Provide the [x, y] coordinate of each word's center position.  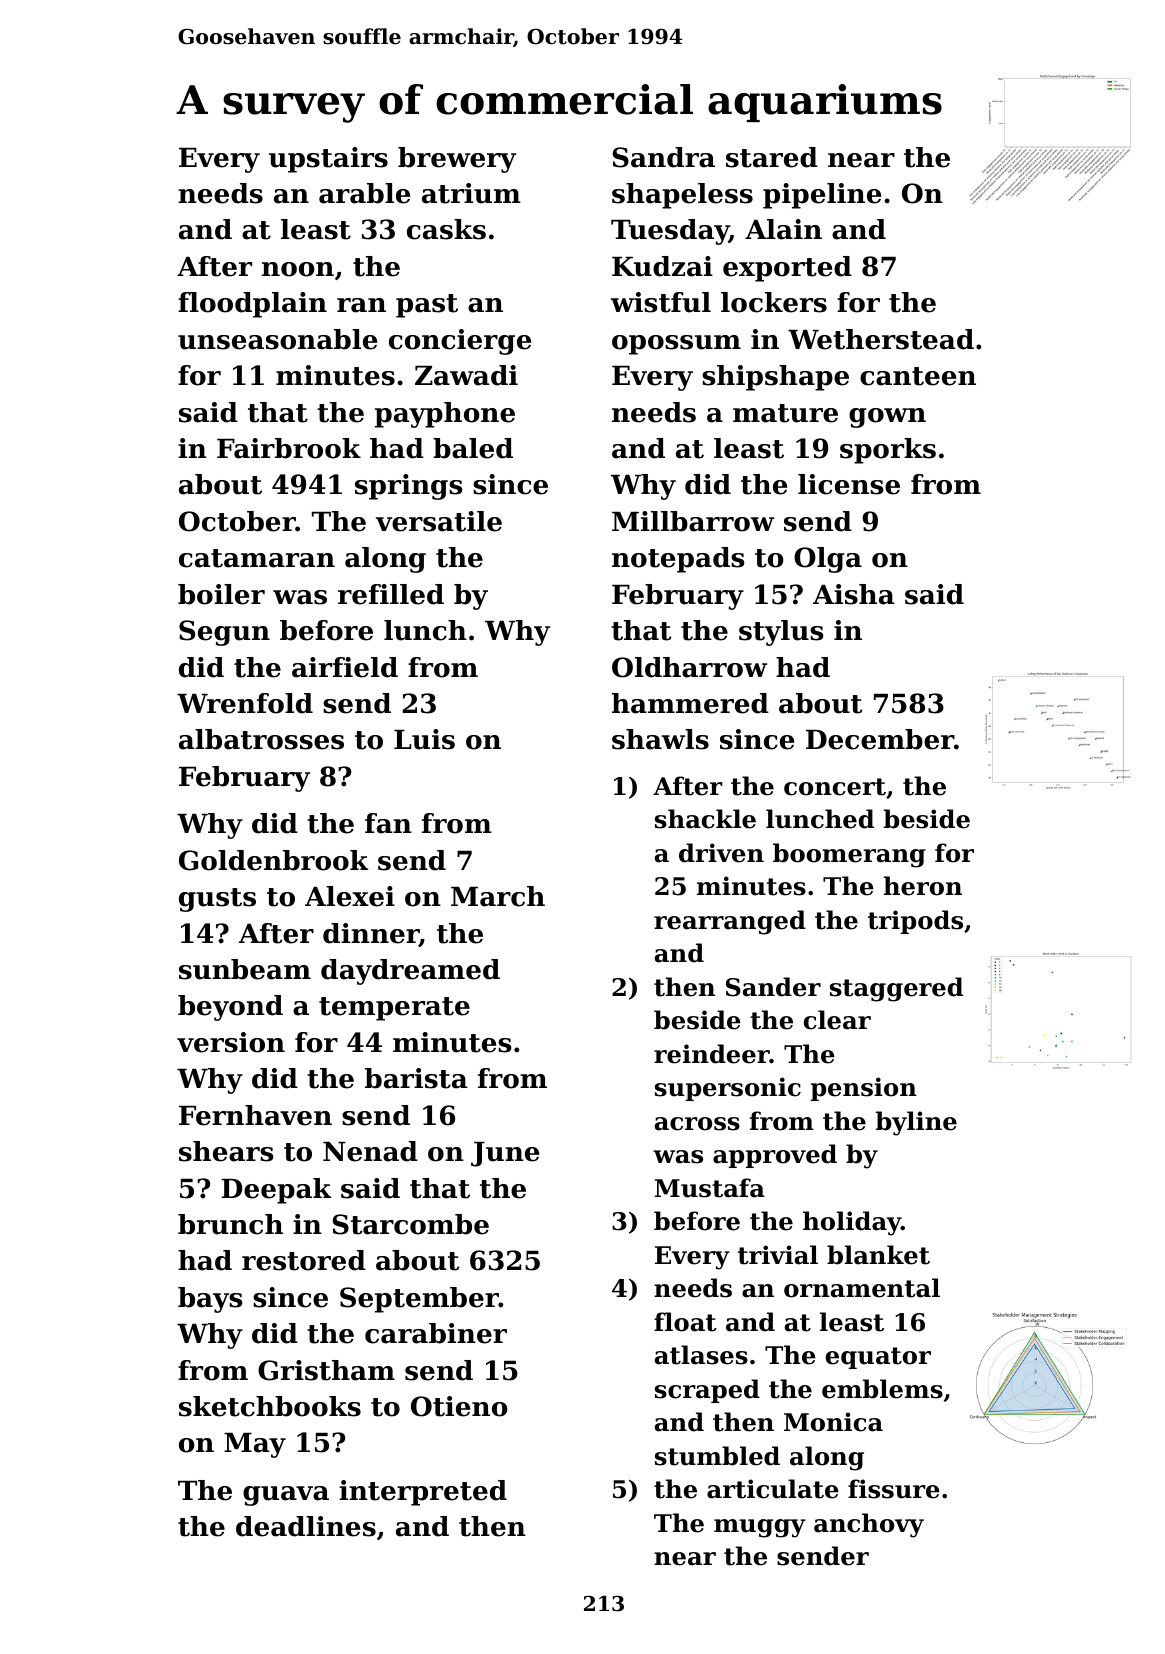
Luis [424, 739]
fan [388, 823]
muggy [760, 1528]
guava [286, 1496]
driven [721, 853]
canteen [918, 376]
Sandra [664, 157]
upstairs [328, 160]
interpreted [423, 1493]
